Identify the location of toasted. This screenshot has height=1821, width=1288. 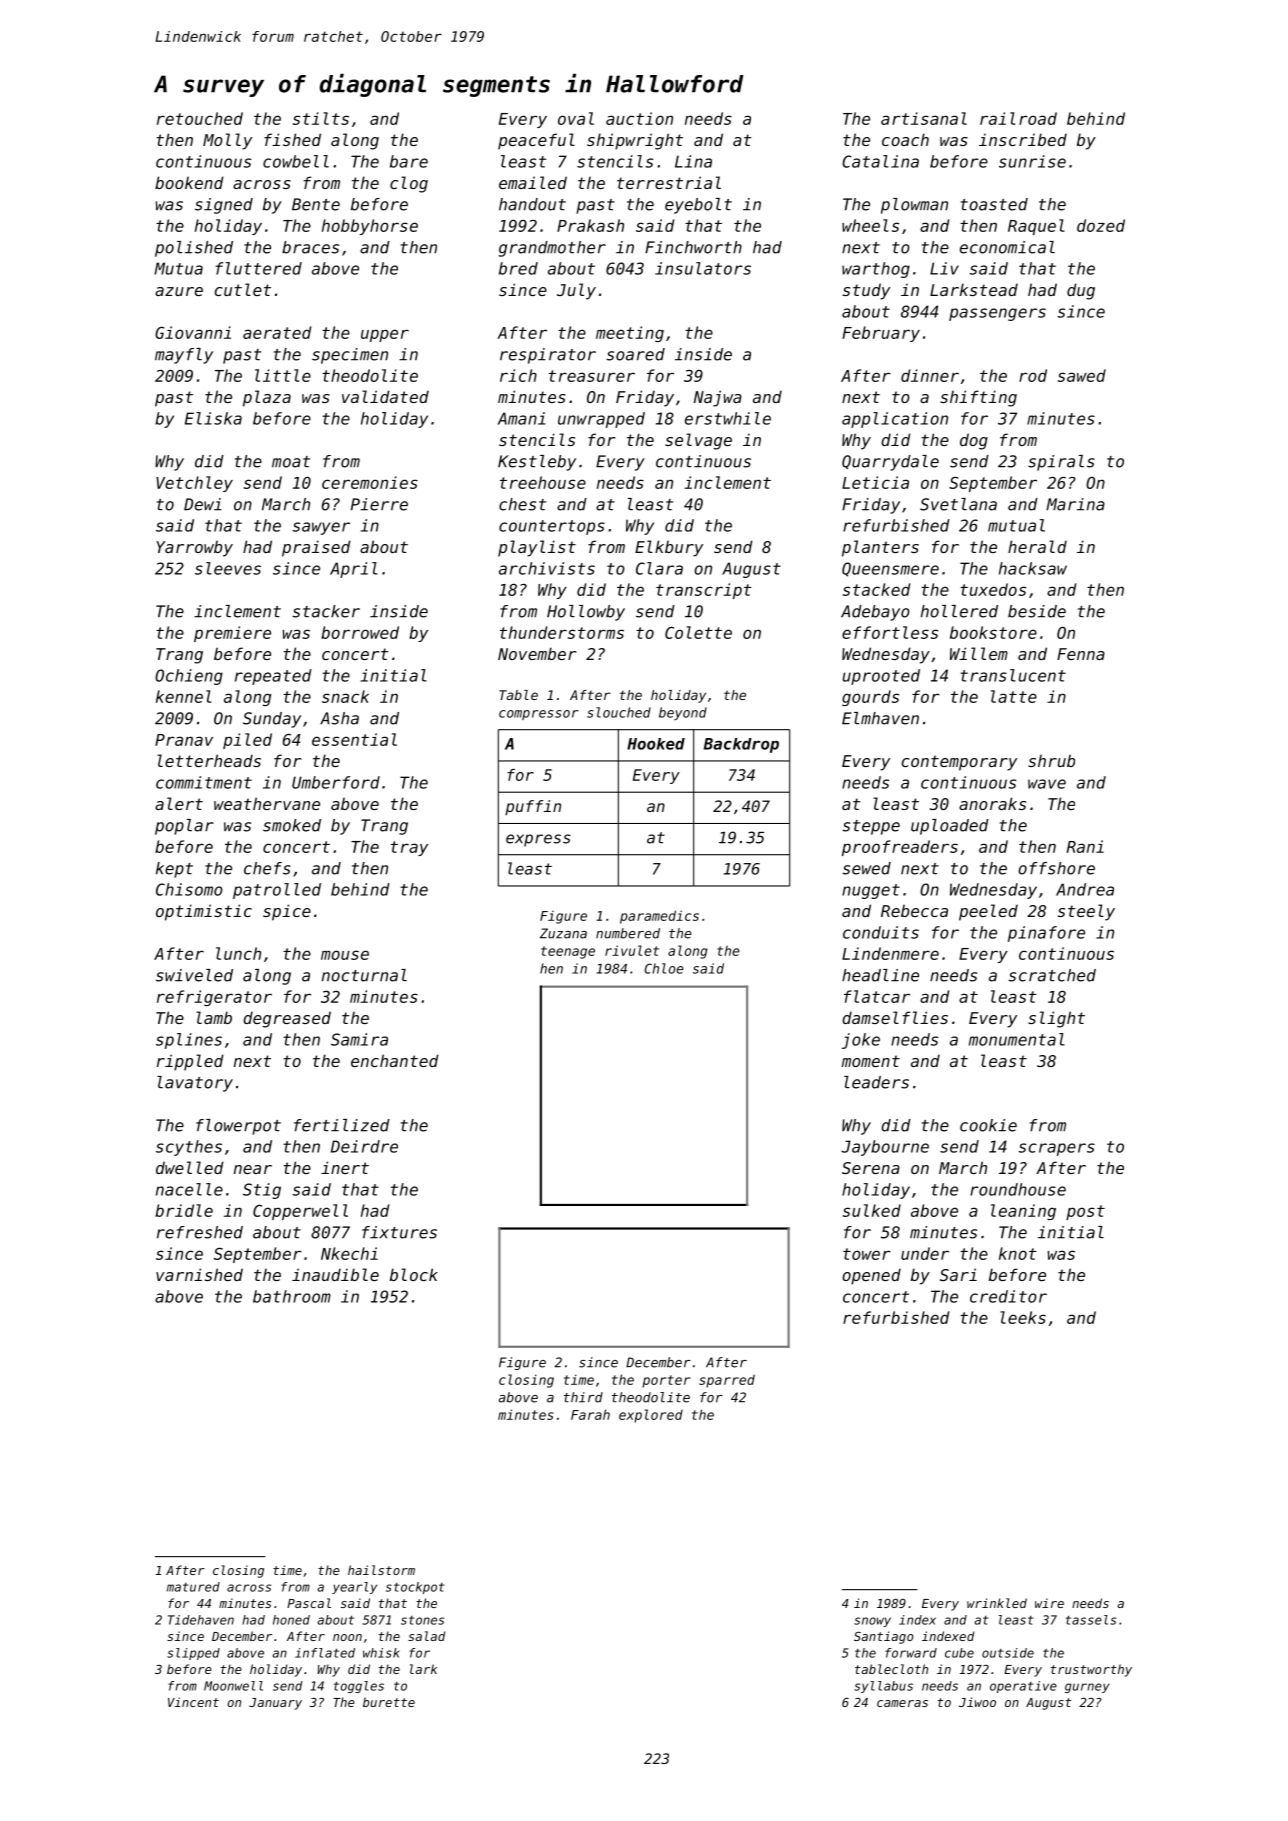
(994, 204).
